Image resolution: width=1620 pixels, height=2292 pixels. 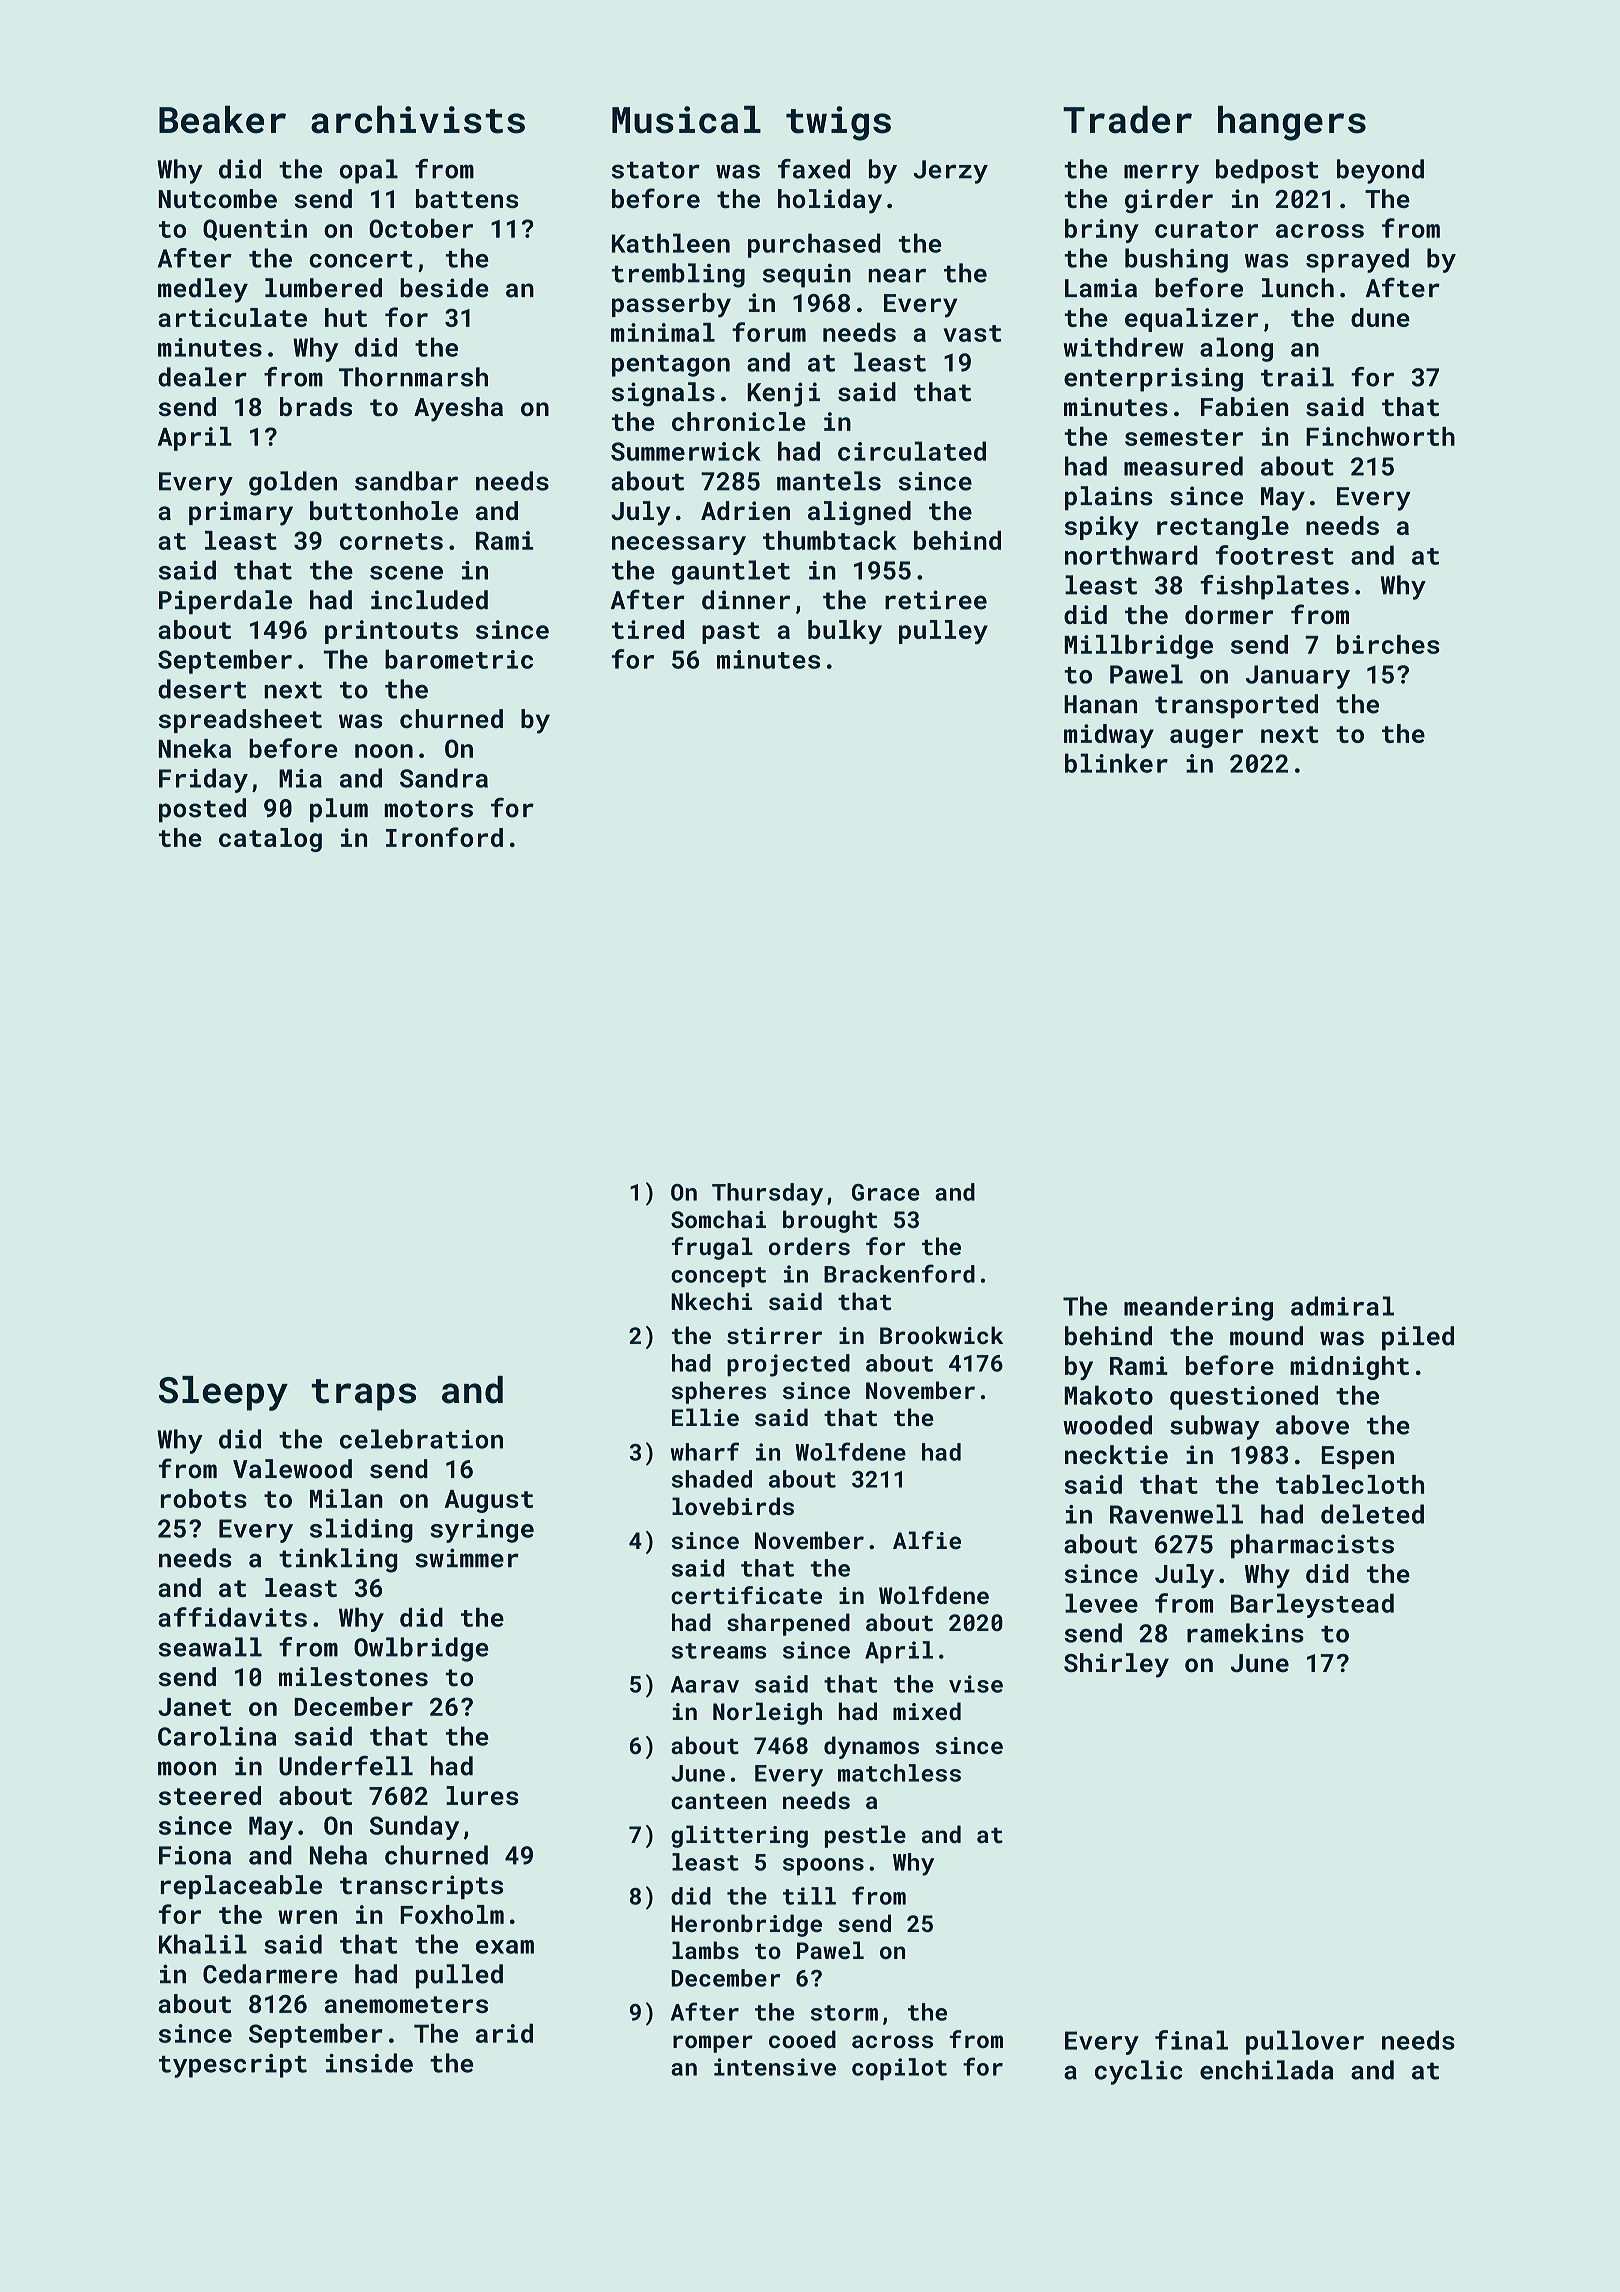 I want to click on birches, so click(x=1388, y=644).
